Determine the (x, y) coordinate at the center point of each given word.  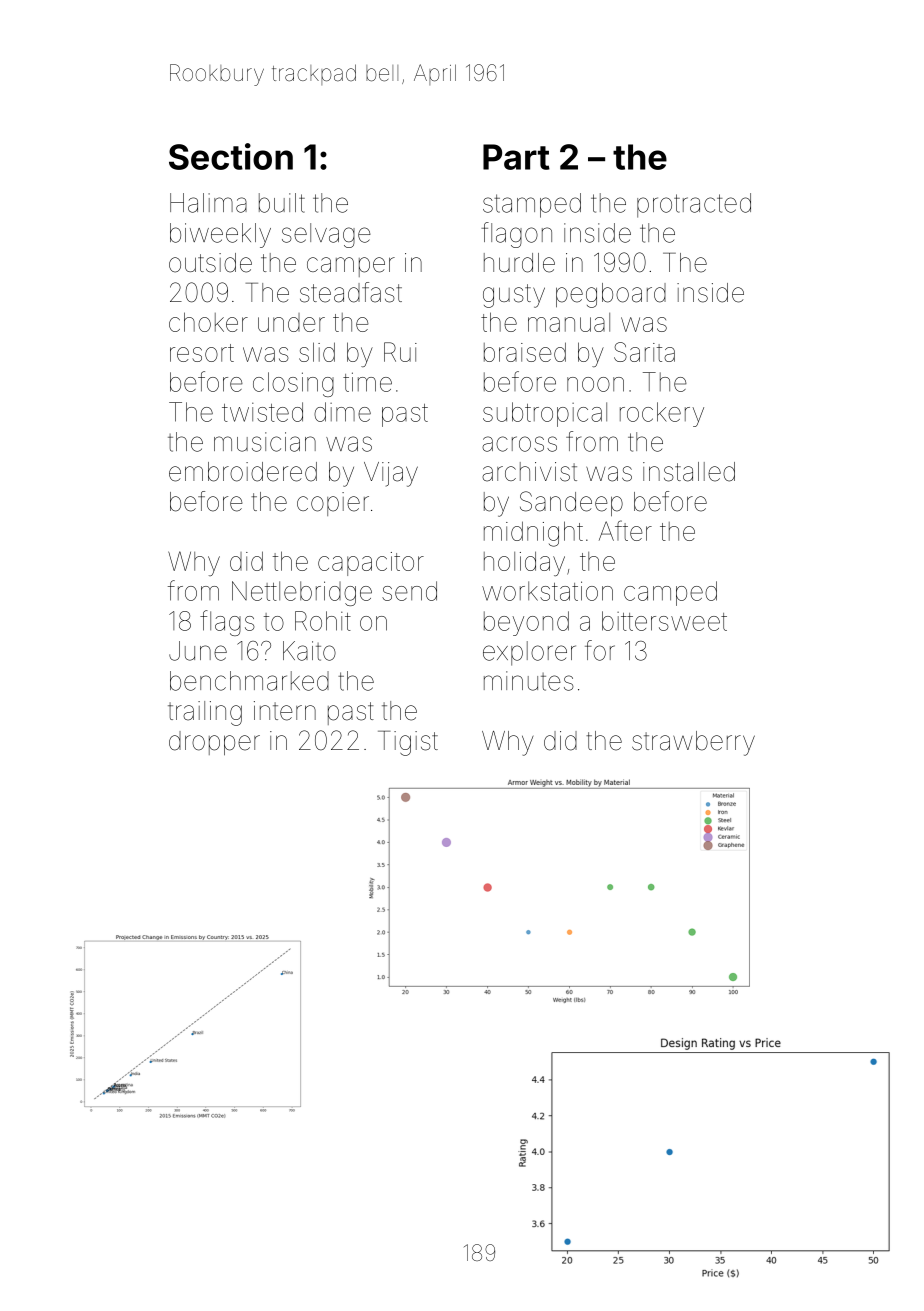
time (367, 382)
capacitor (371, 564)
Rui (400, 352)
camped (670, 593)
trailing (205, 713)
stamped (532, 205)
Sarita (644, 352)
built (282, 203)
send (409, 591)
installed (689, 472)
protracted (694, 205)
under (291, 322)
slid (317, 352)
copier (333, 504)
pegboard (611, 295)
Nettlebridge (302, 593)
